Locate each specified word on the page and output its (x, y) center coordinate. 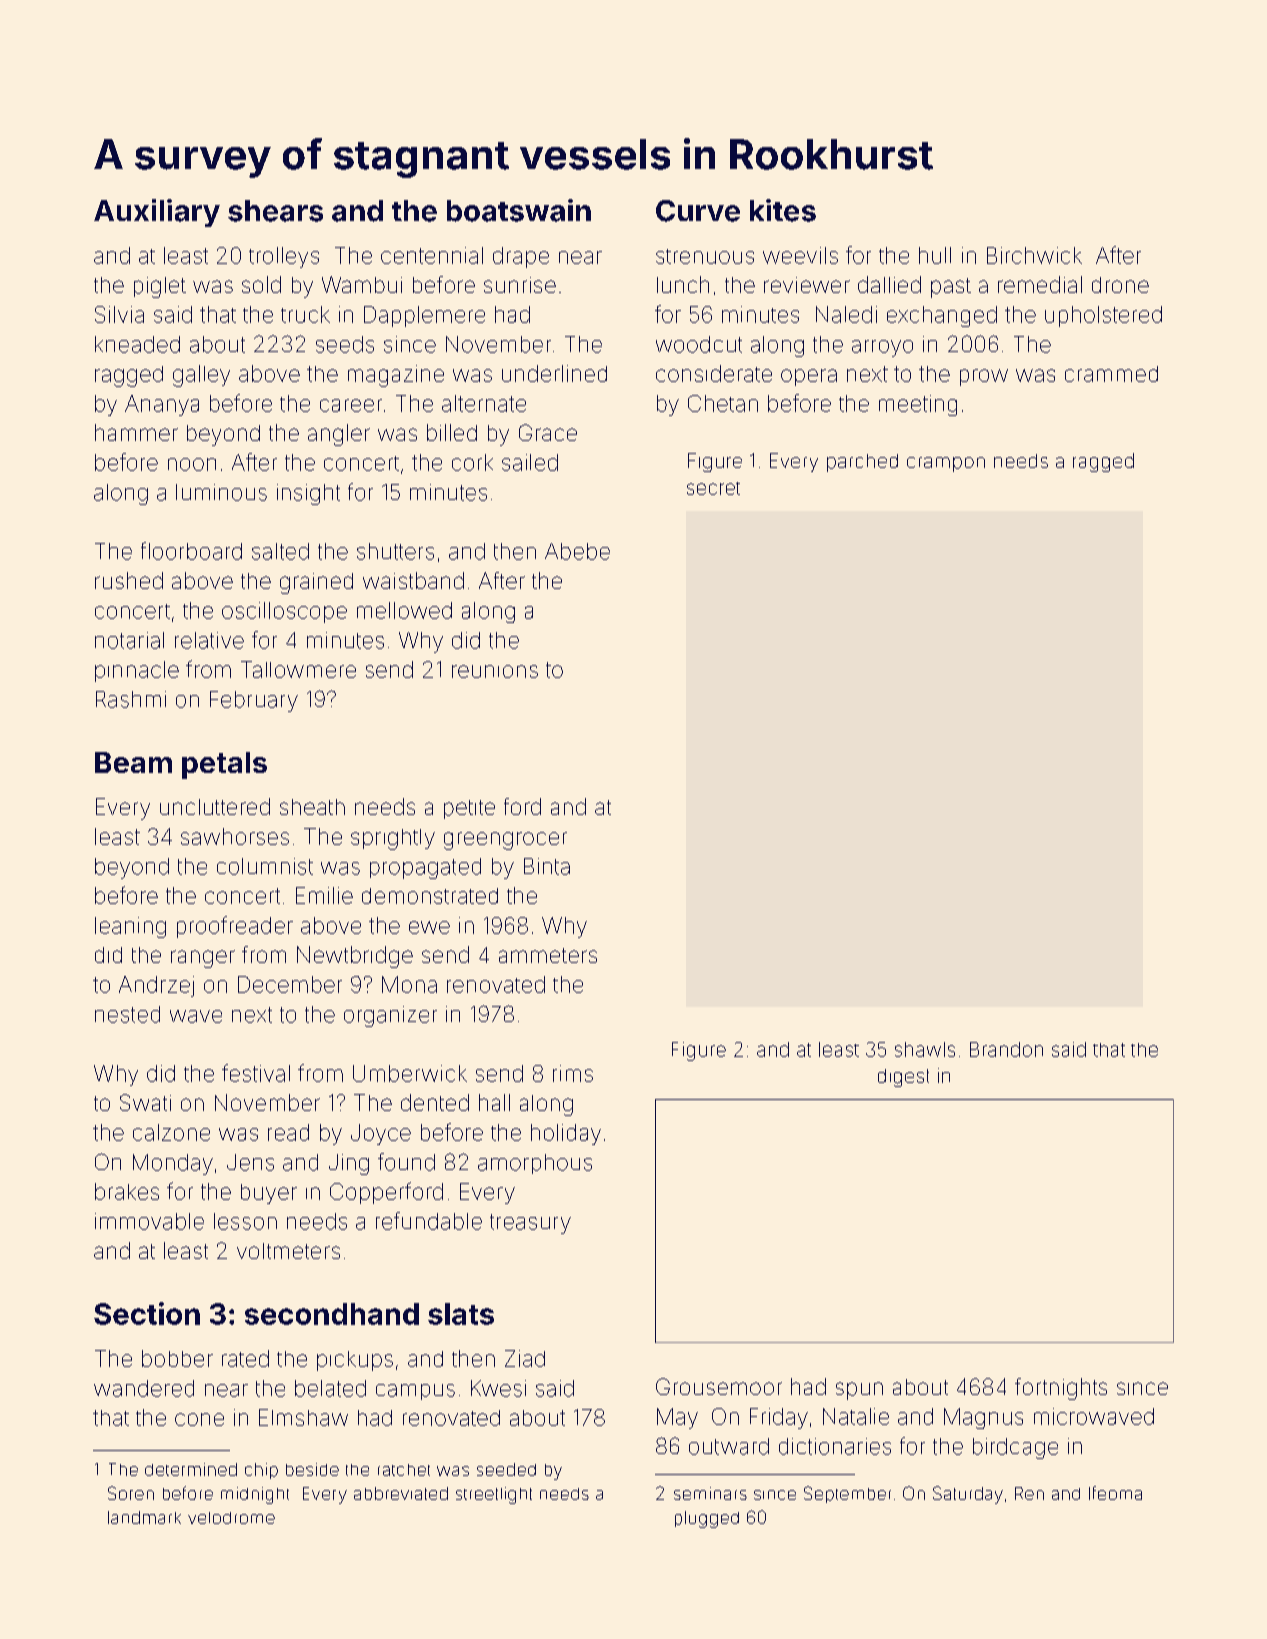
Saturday (968, 1495)
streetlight (494, 1495)
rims (573, 1073)
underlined (554, 373)
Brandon (1006, 1049)
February (254, 701)
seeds (345, 344)
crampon (946, 464)
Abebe (577, 551)
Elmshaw (303, 1417)
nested (127, 1014)
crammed (1111, 374)
